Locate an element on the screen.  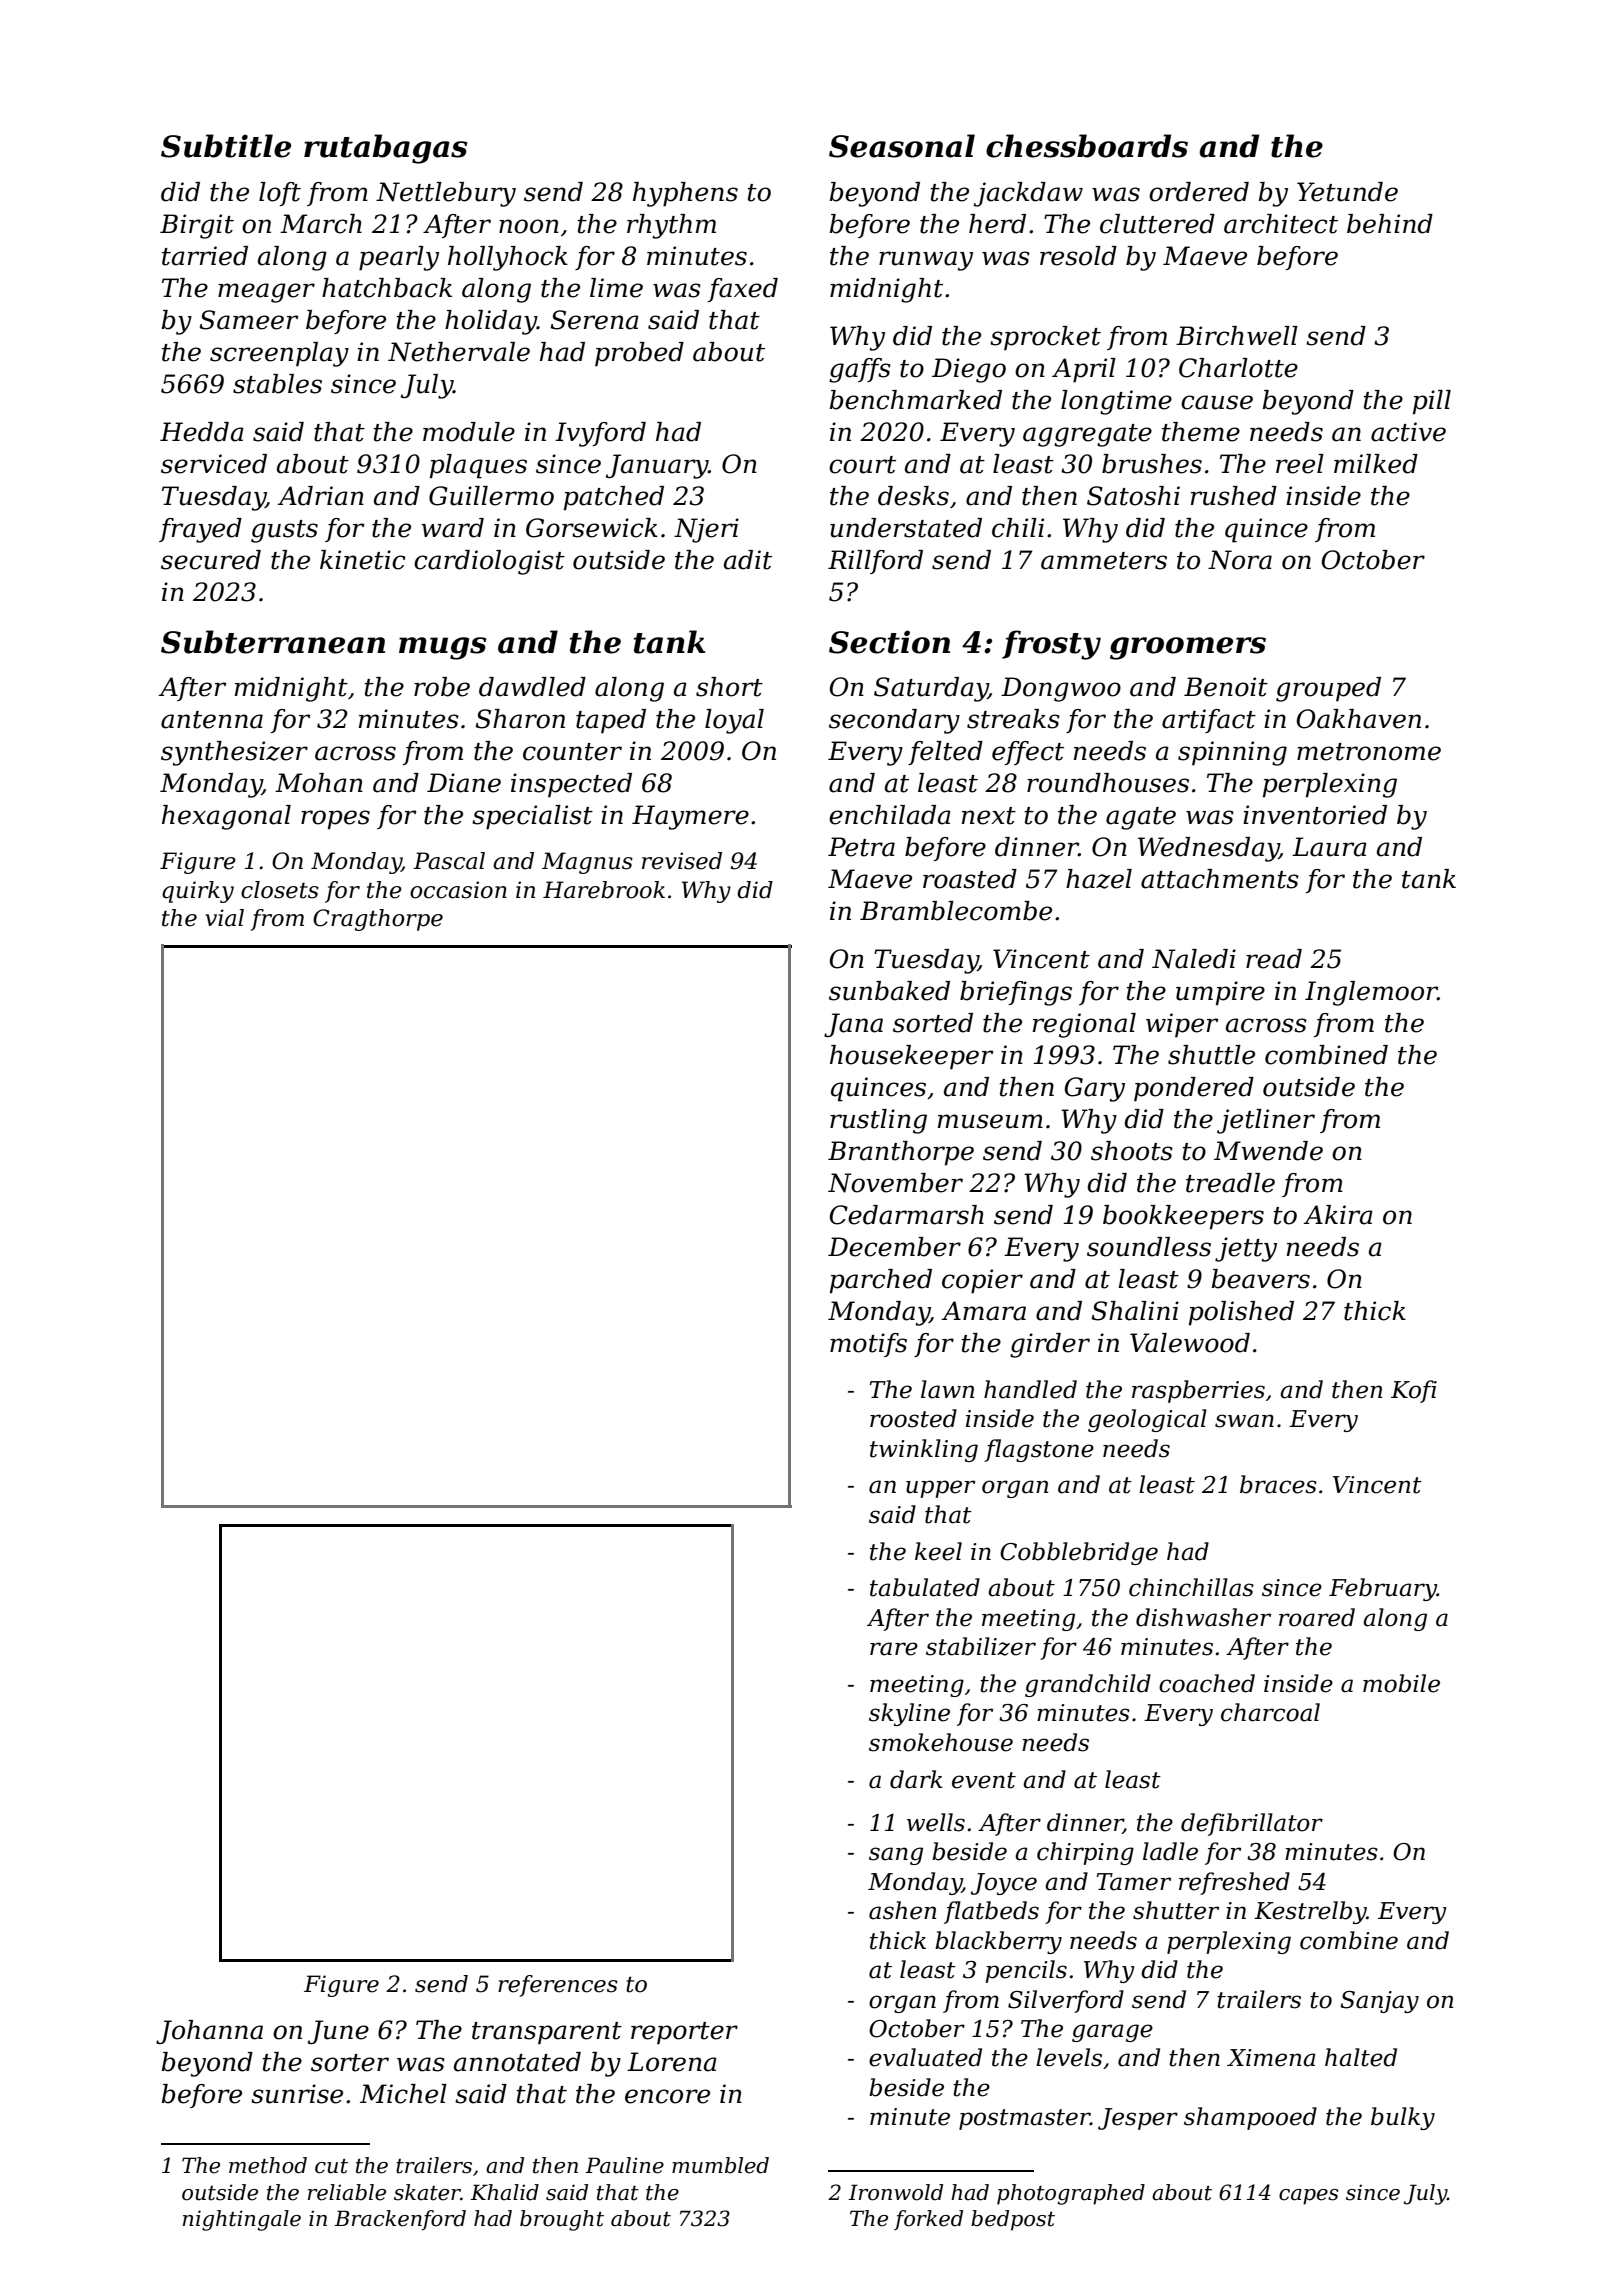
grandchild is located at coordinates (1088, 1685).
